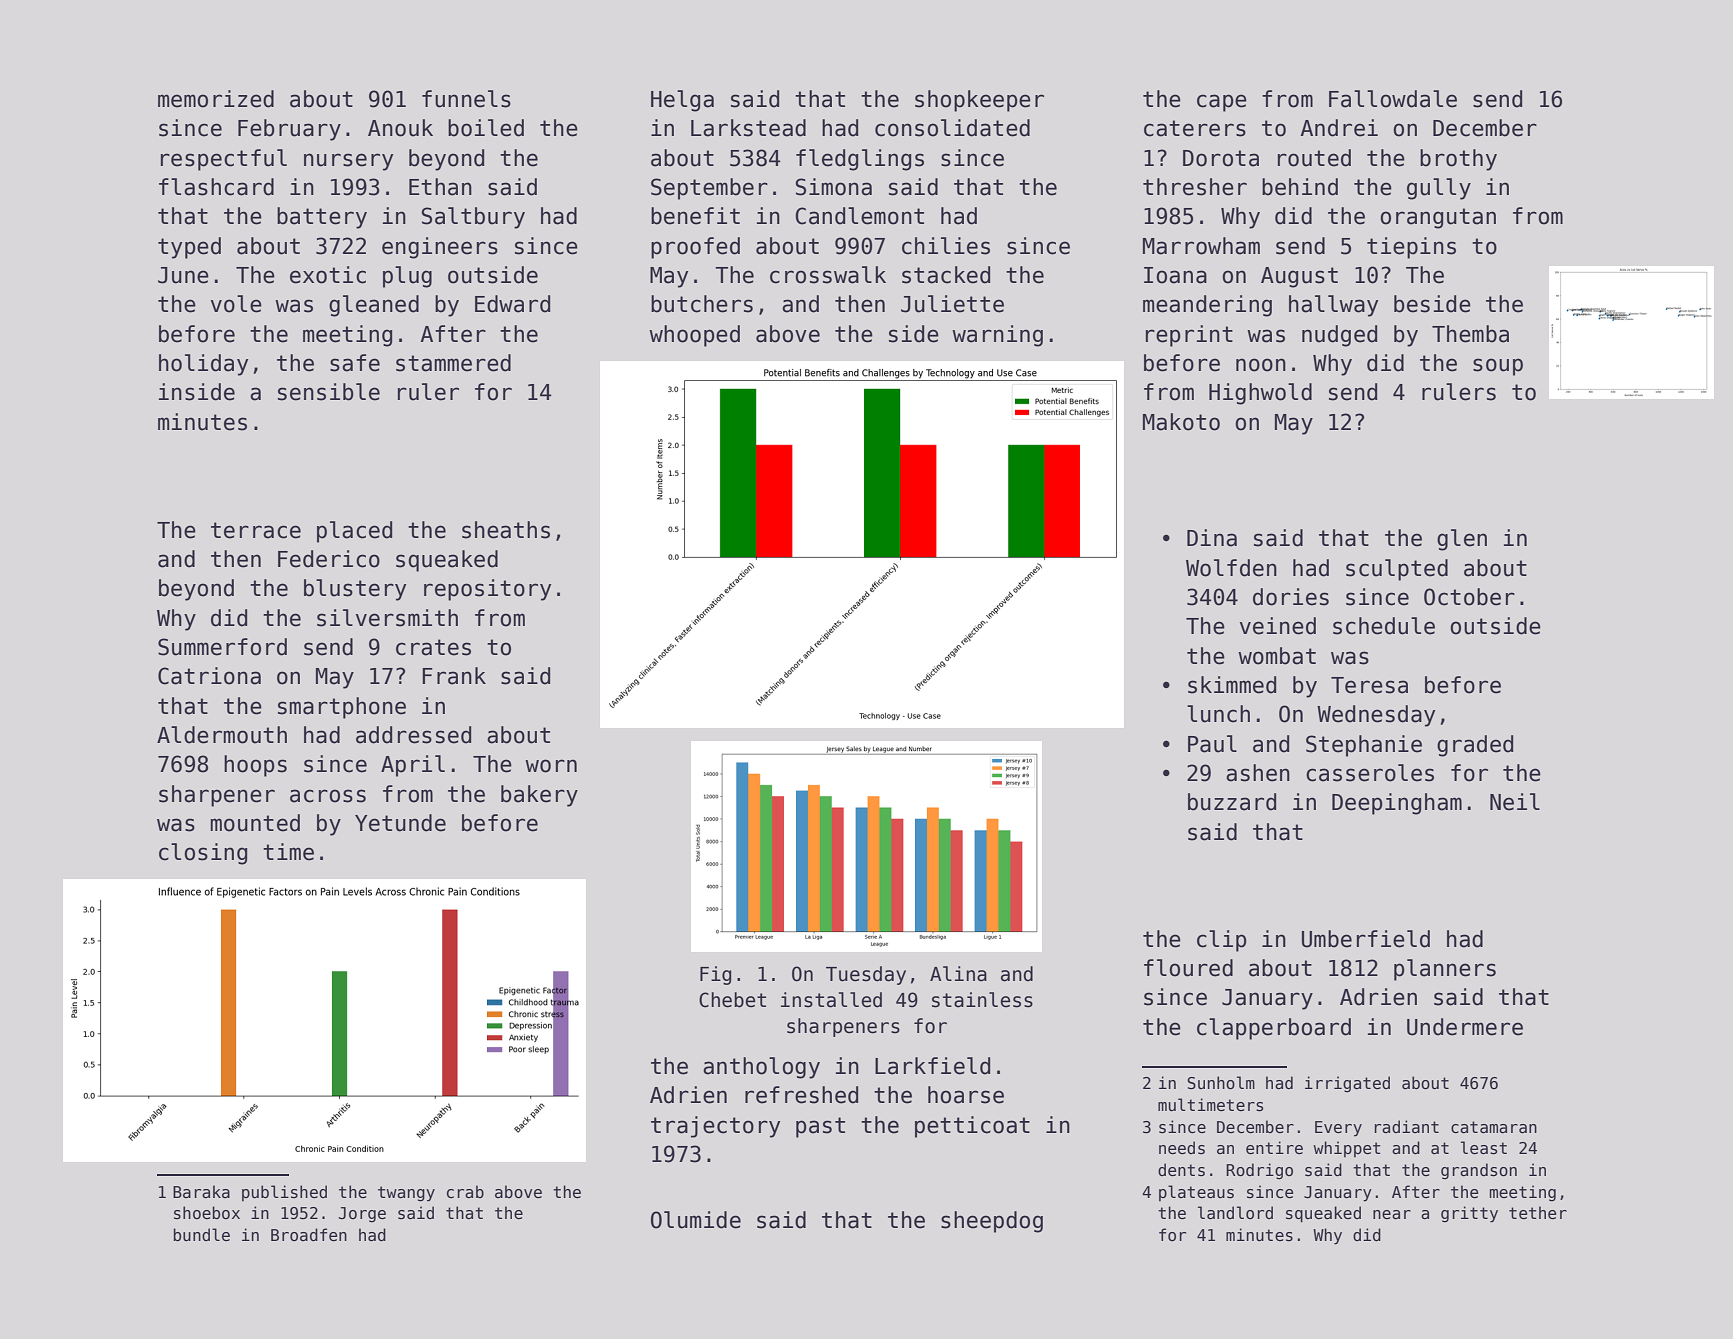  What do you see at coordinates (682, 101) in the document?
I see `Helga` at bounding box center [682, 101].
